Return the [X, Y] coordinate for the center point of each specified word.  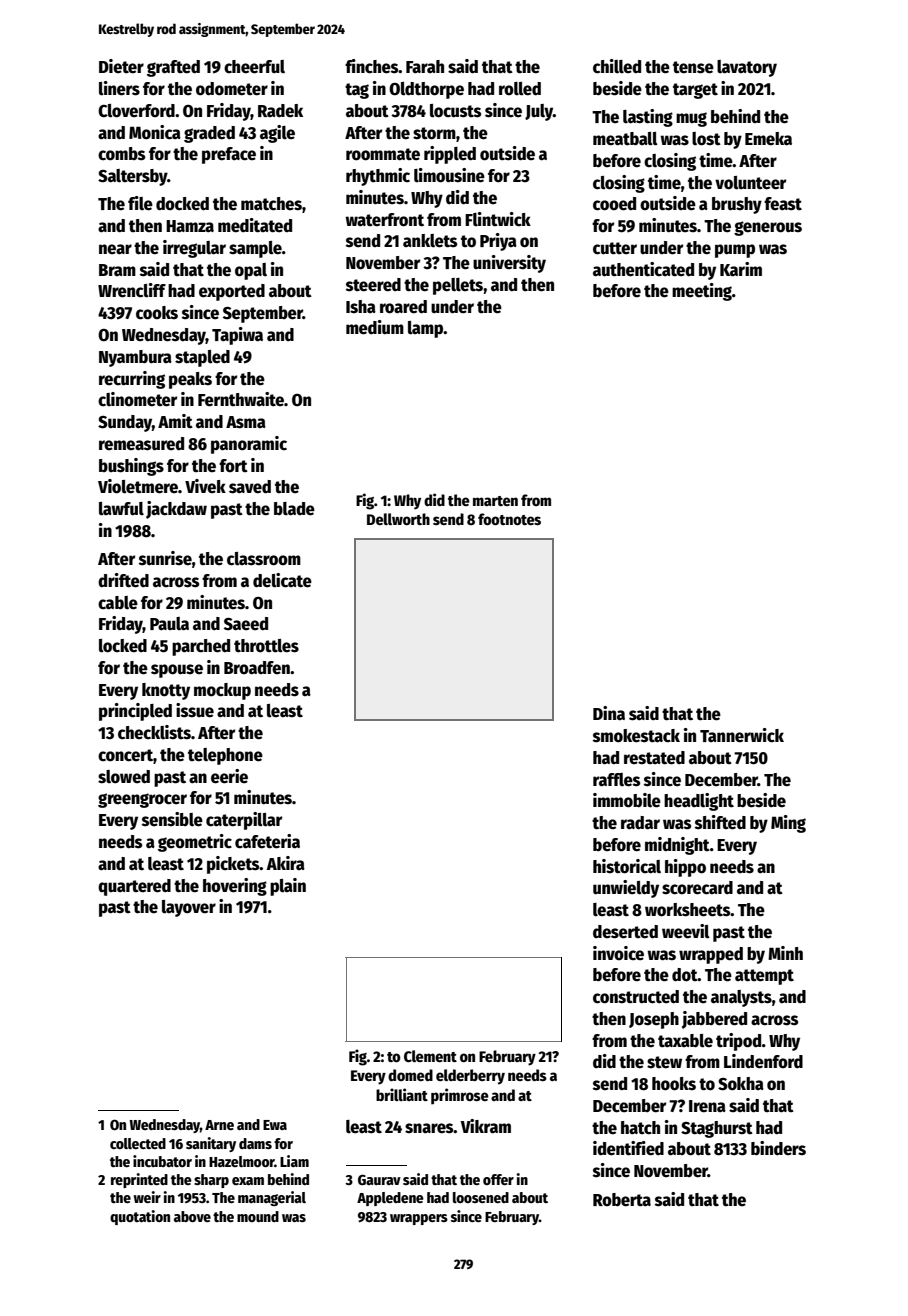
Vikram [485, 1126]
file [140, 203]
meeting [702, 292]
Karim [741, 269]
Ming [788, 824]
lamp [426, 329]
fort [233, 465]
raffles [616, 780]
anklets [430, 241]
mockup [222, 691]
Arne [219, 1125]
